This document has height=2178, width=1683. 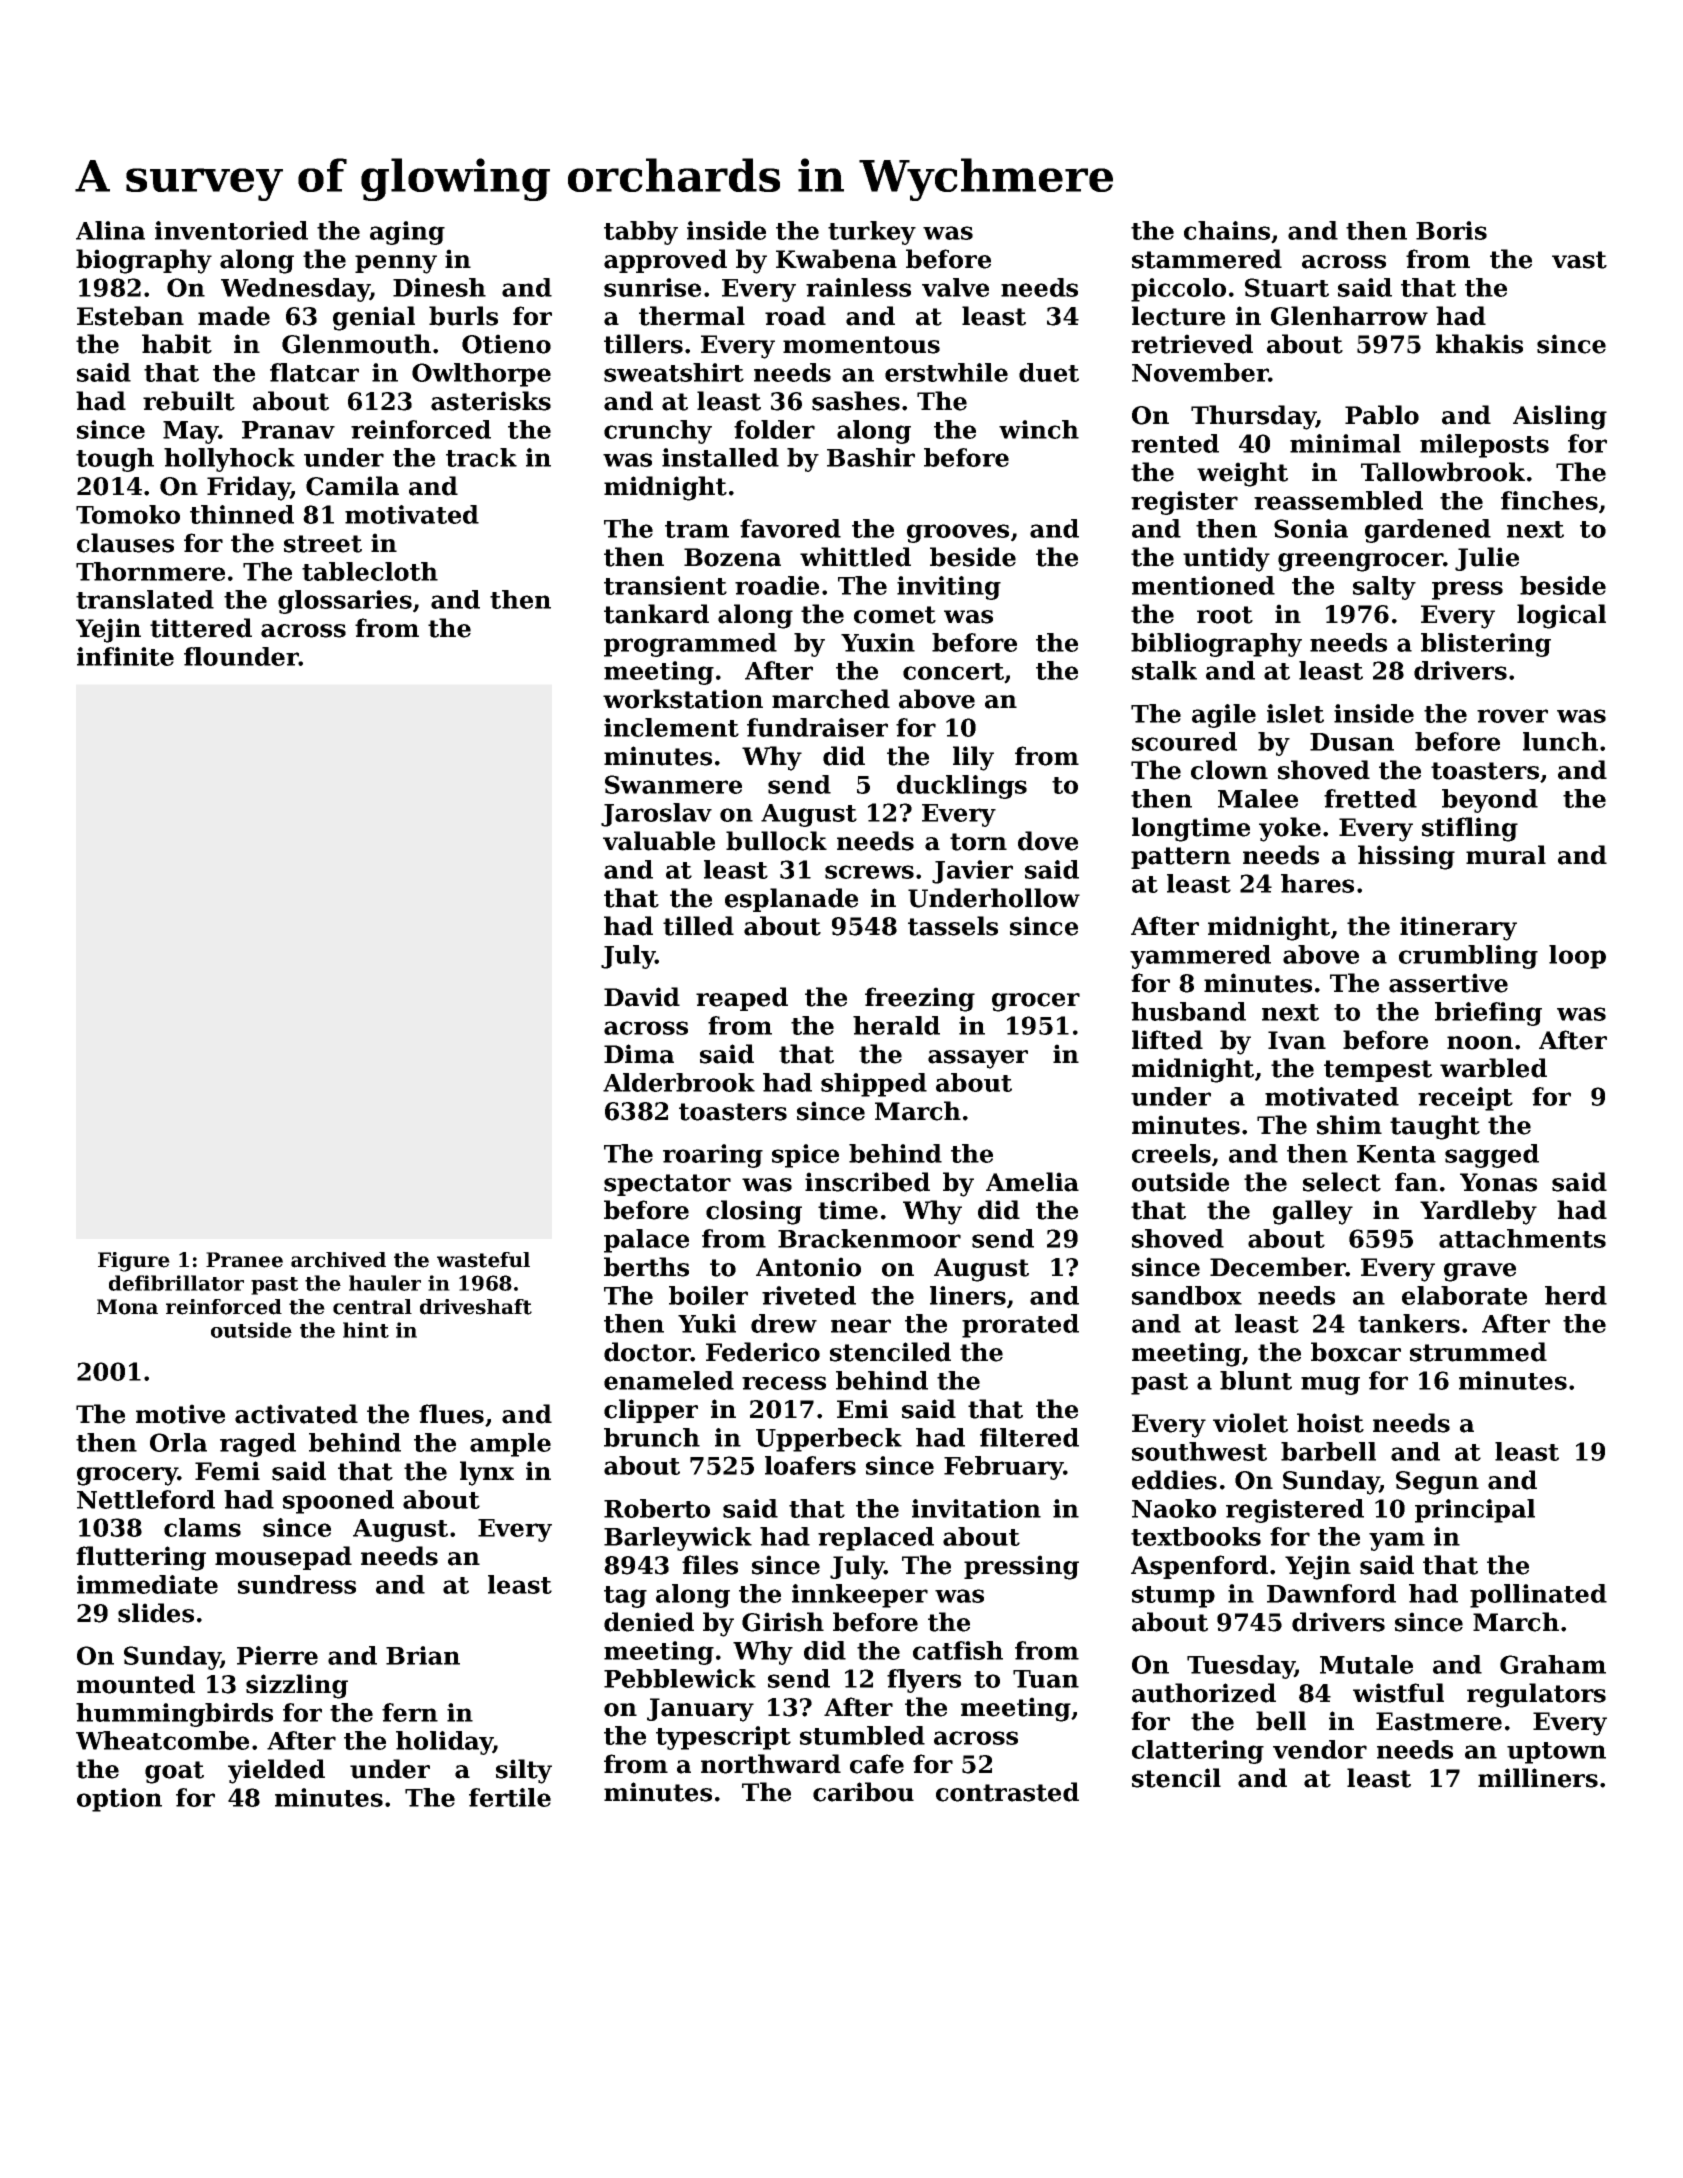 What do you see at coordinates (1451, 230) in the document?
I see `Boris` at bounding box center [1451, 230].
